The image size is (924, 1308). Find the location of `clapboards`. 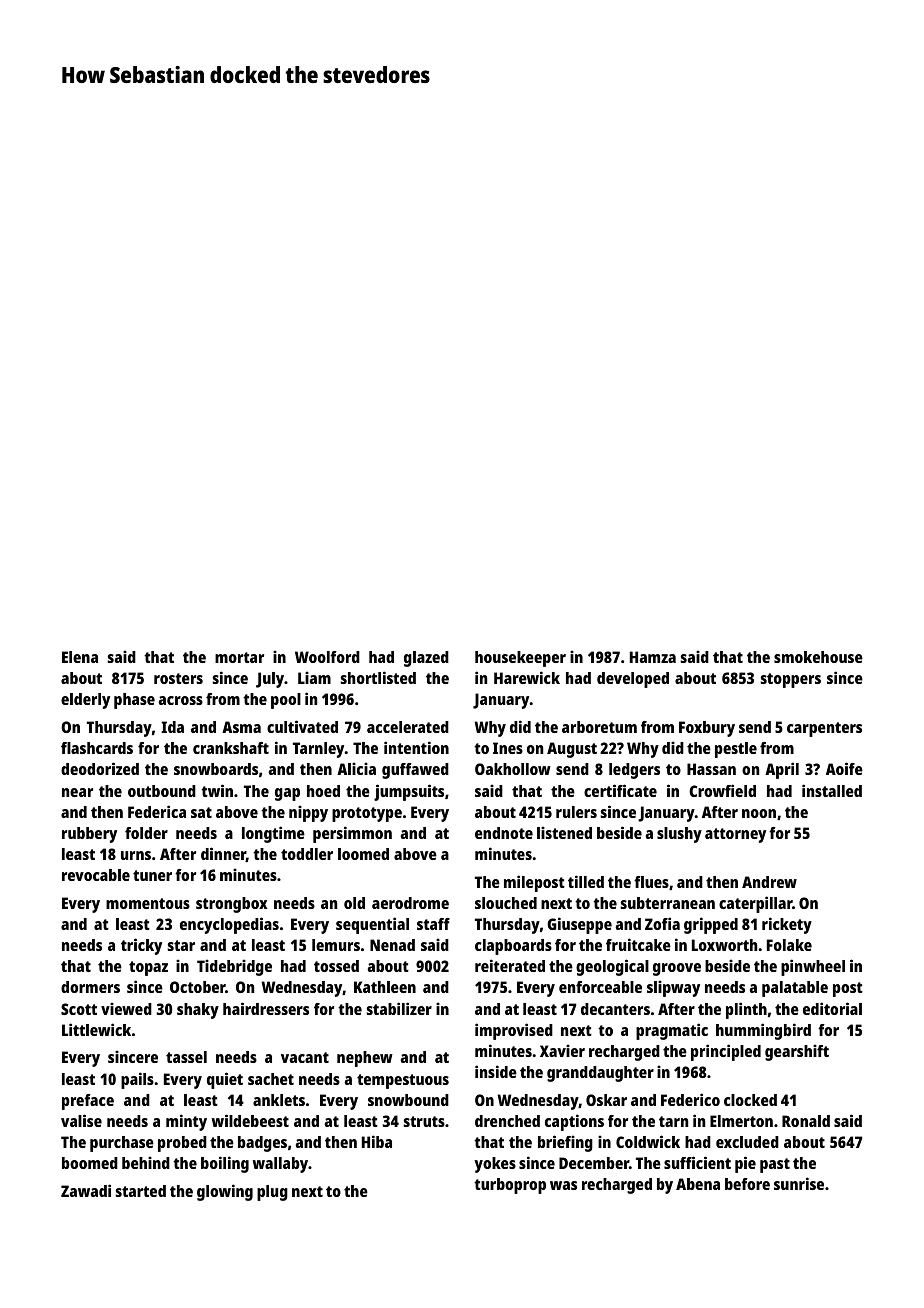

clapboards is located at coordinates (513, 947).
